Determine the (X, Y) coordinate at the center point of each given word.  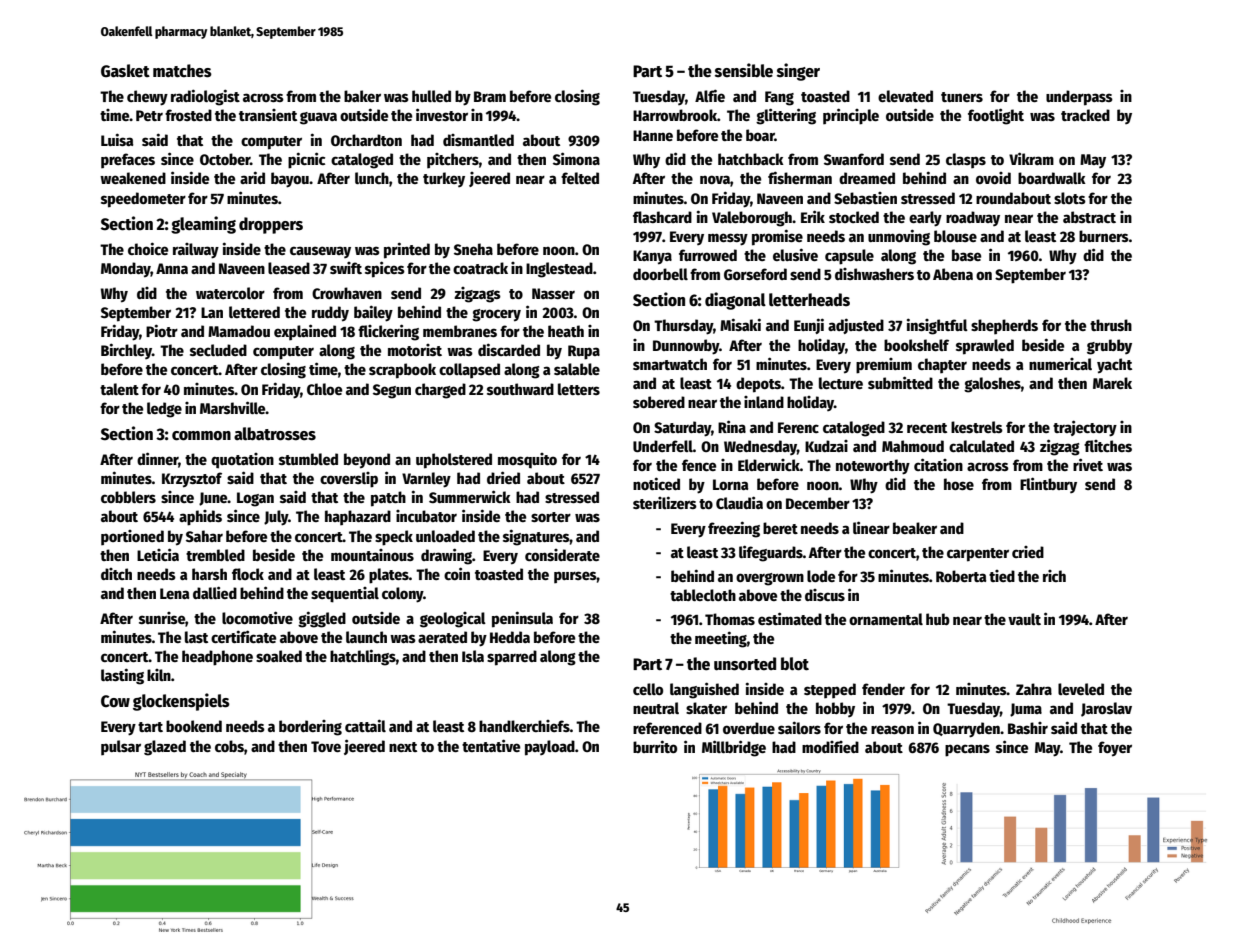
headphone (217, 658)
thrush (1111, 325)
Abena (953, 274)
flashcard (662, 217)
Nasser (553, 293)
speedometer (143, 200)
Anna (172, 268)
